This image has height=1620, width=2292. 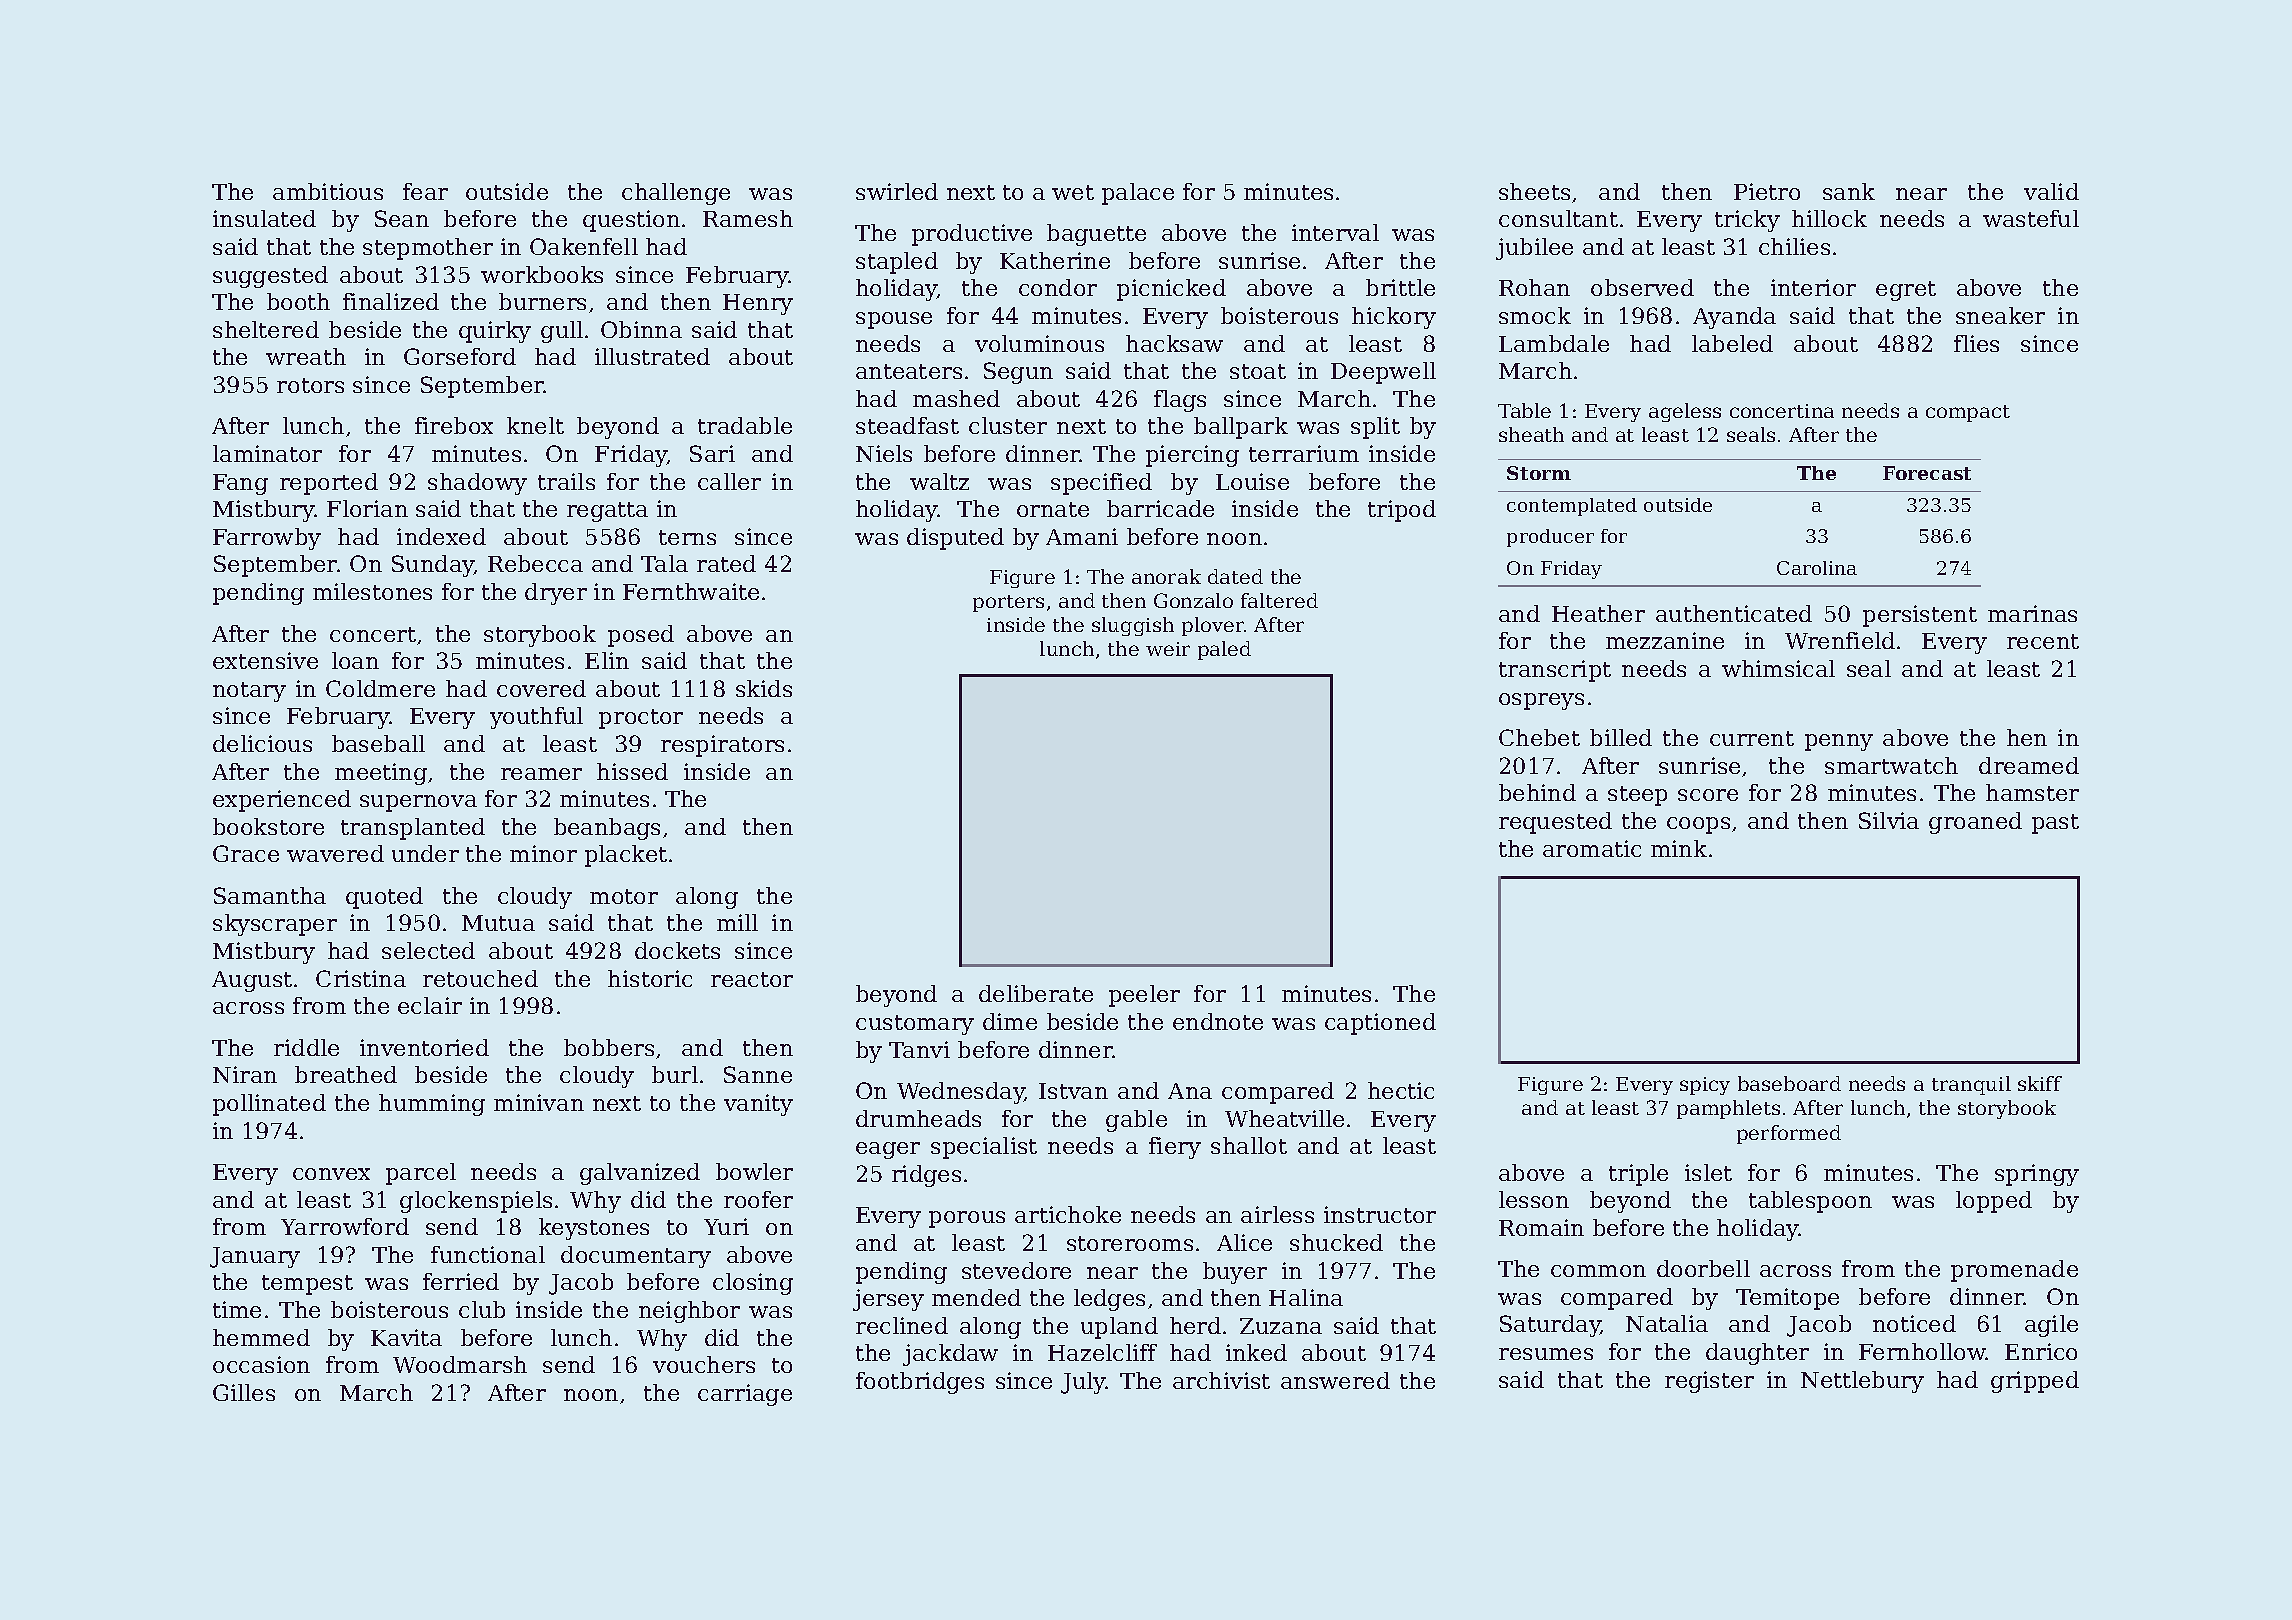 I want to click on porters, so click(x=1008, y=603).
